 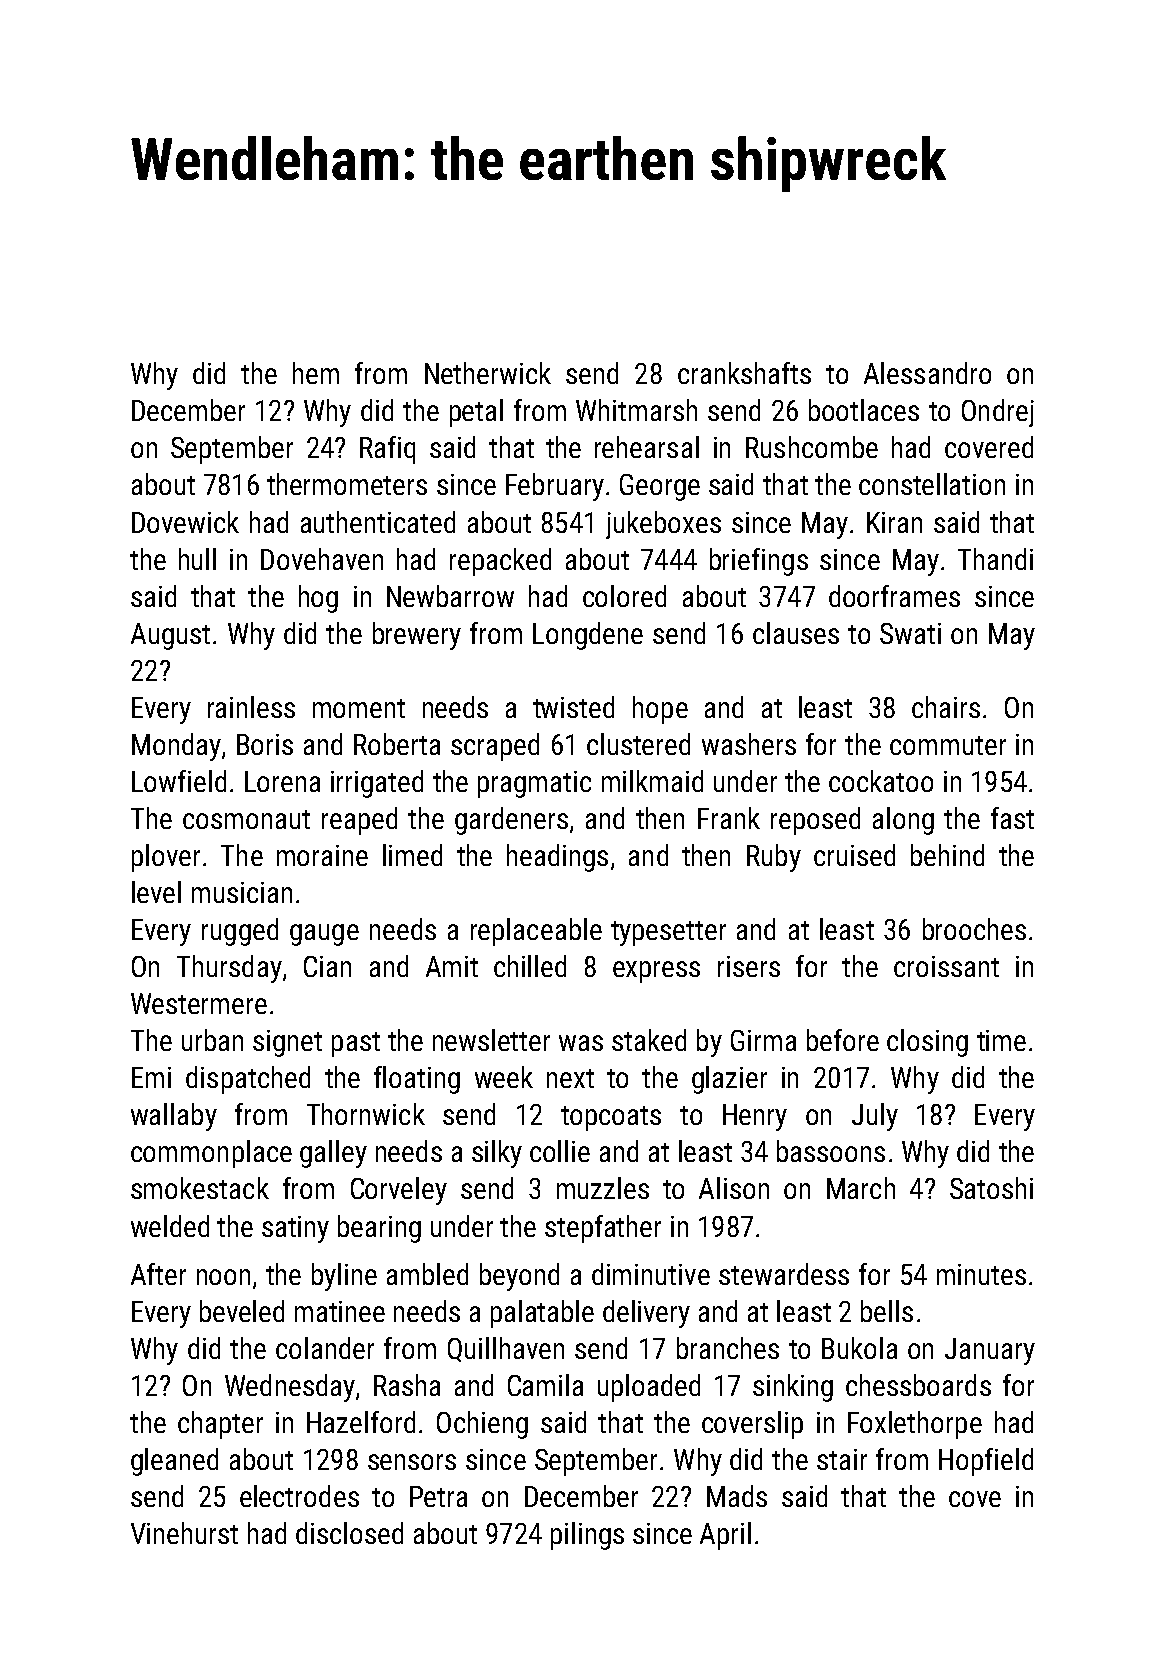 What do you see at coordinates (349, 1533) in the screenshot?
I see `disclosed` at bounding box center [349, 1533].
